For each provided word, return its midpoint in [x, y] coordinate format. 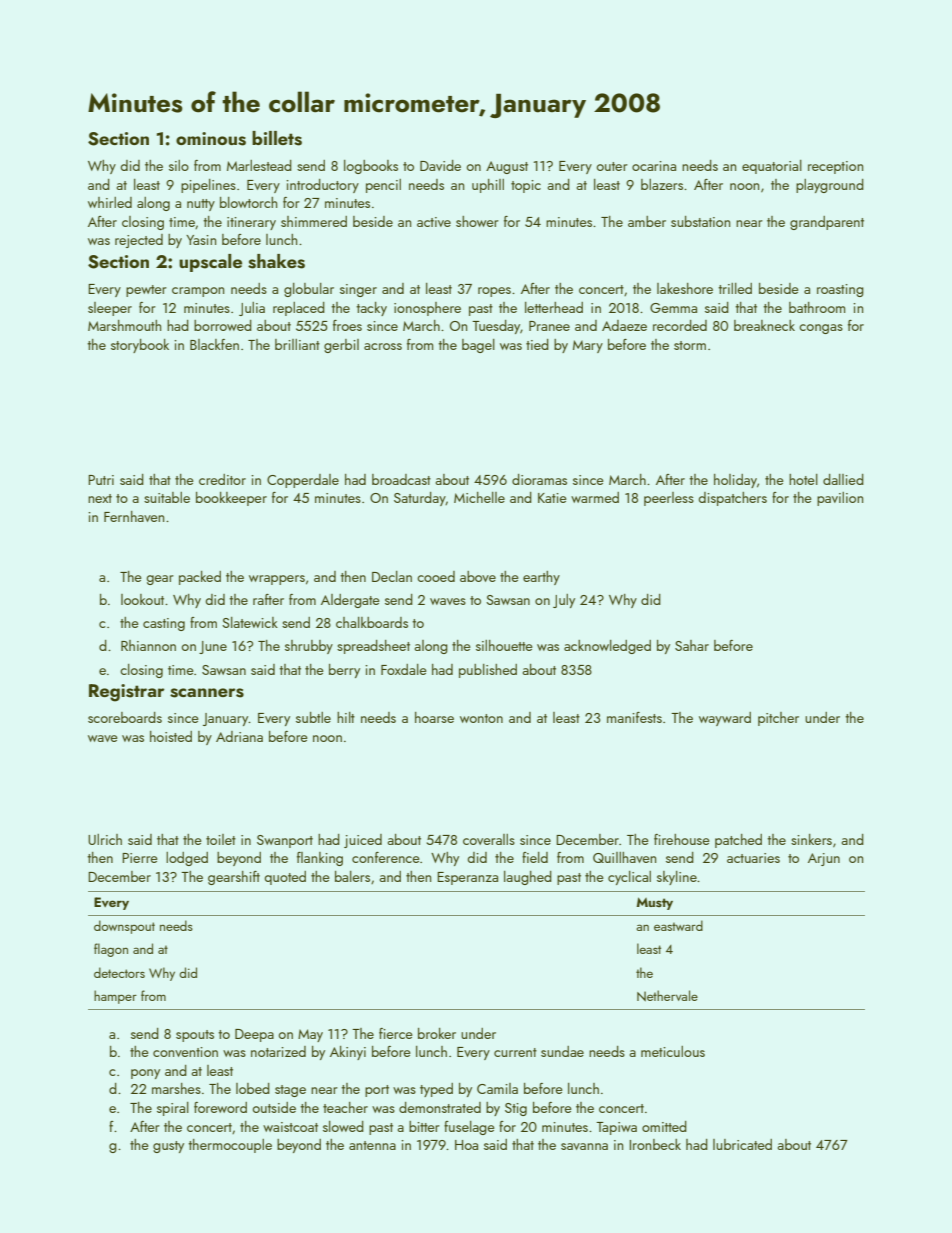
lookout [142, 599]
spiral [173, 1109]
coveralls [489, 839]
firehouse [682, 839]
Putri [101, 480]
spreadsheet [373, 647]
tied [537, 344]
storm [690, 345]
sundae [562, 1051]
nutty [201, 205]
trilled [735, 288]
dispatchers [733, 499]
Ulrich [105, 839]
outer [612, 166]
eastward [678, 925]
